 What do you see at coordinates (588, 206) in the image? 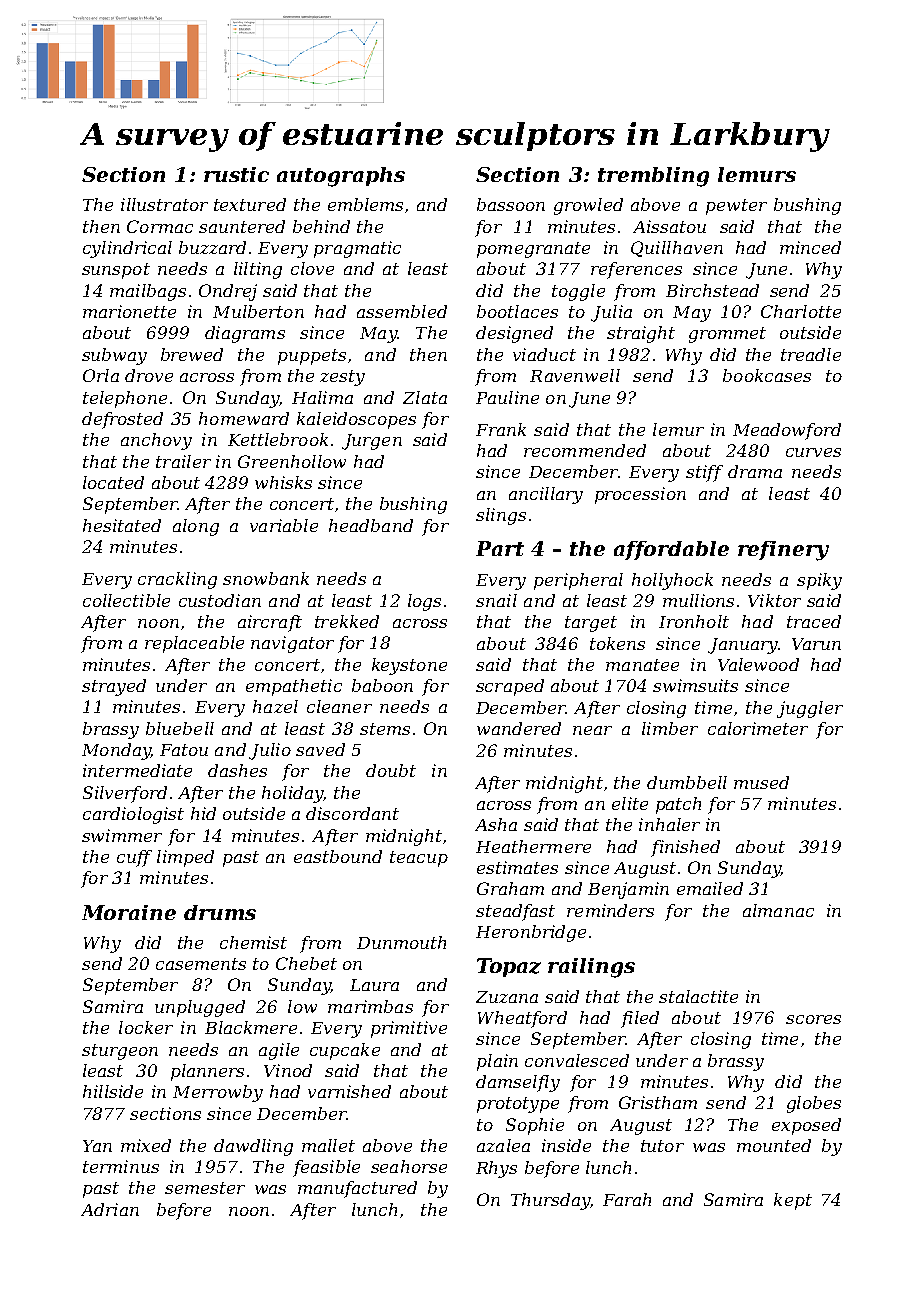
I see `growled` at bounding box center [588, 206].
